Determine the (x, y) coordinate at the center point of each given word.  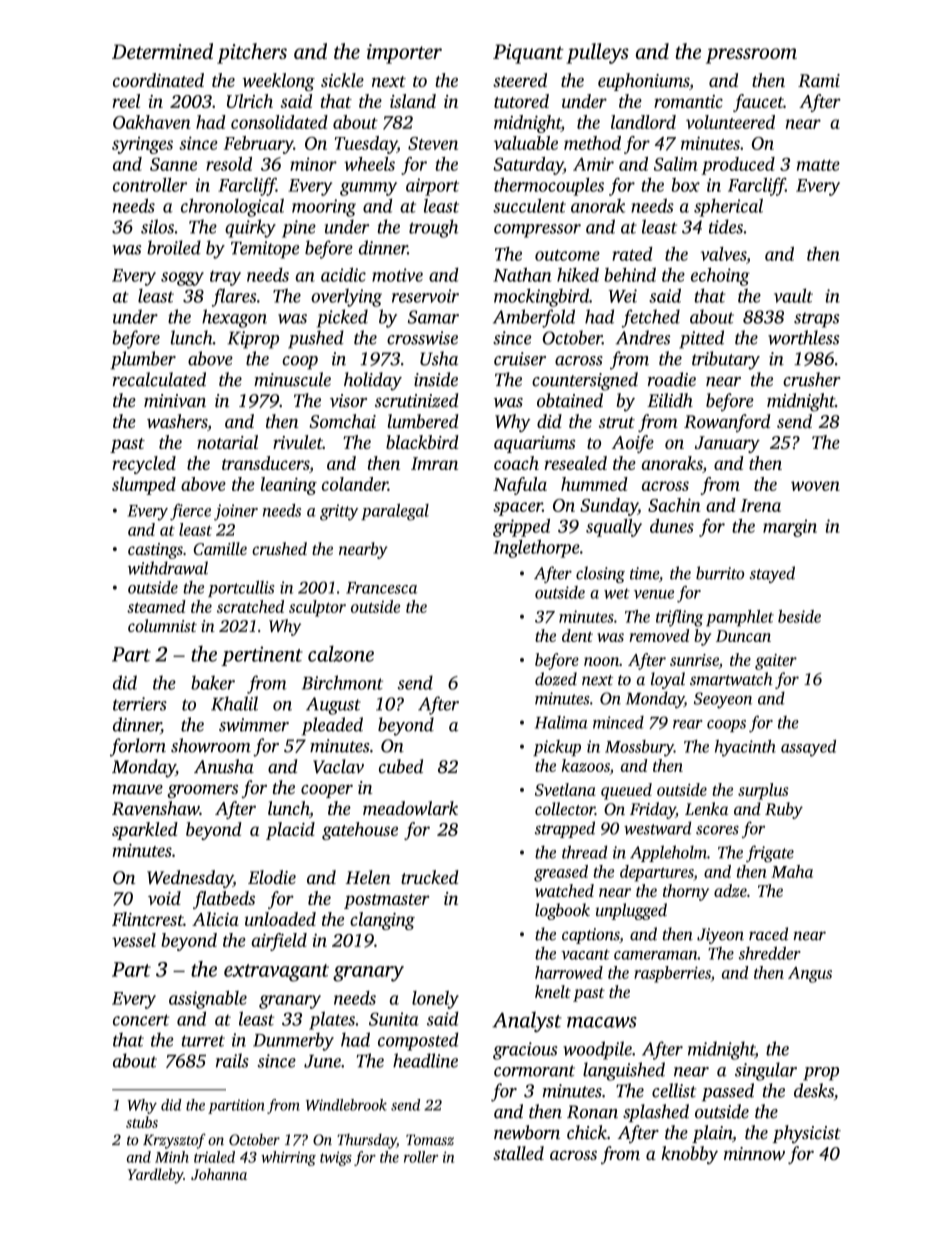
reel (126, 101)
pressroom (751, 56)
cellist (674, 1090)
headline (425, 1060)
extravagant (276, 973)
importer (404, 54)
